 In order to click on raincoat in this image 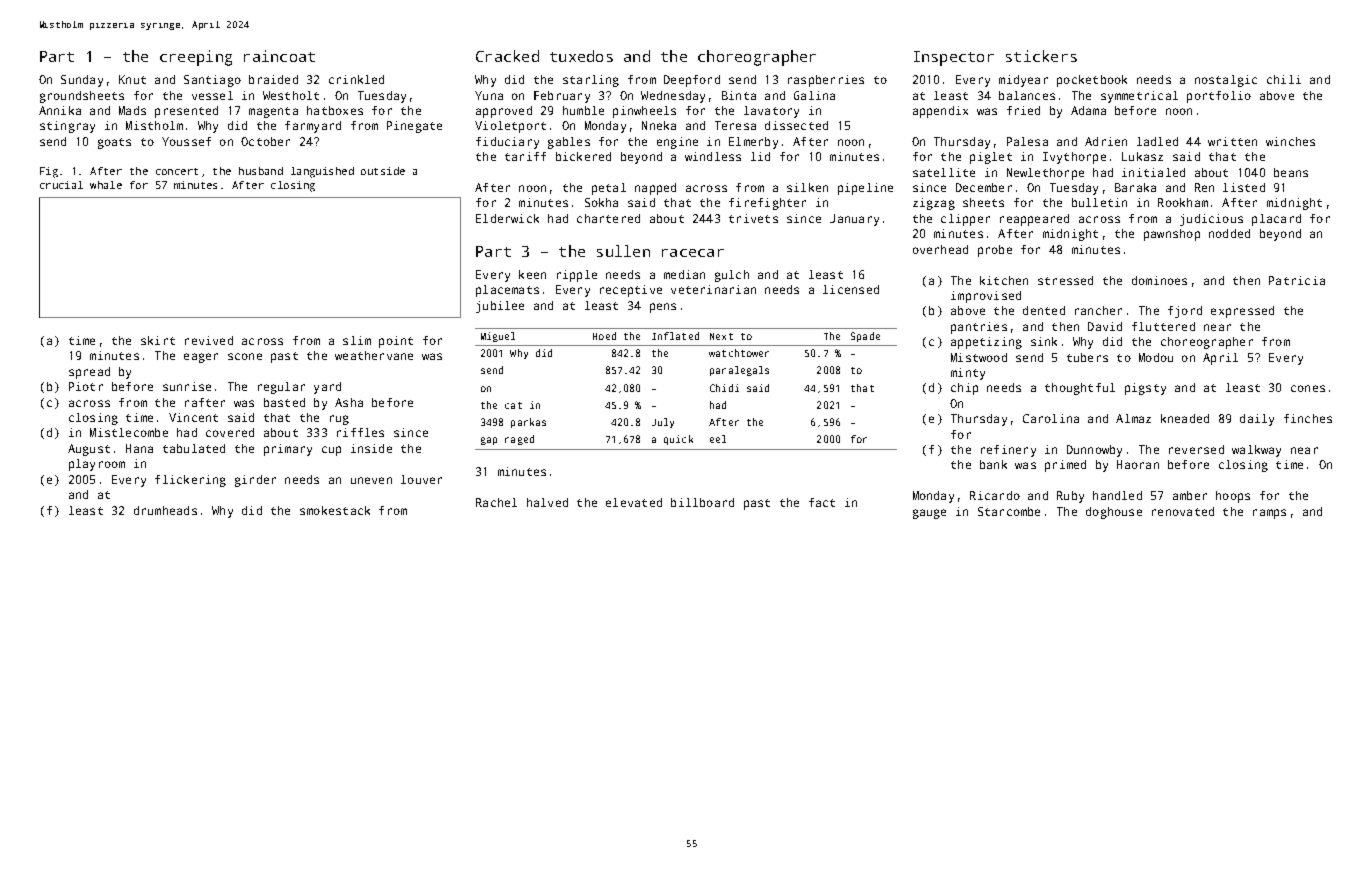, I will do `click(279, 56)`.
